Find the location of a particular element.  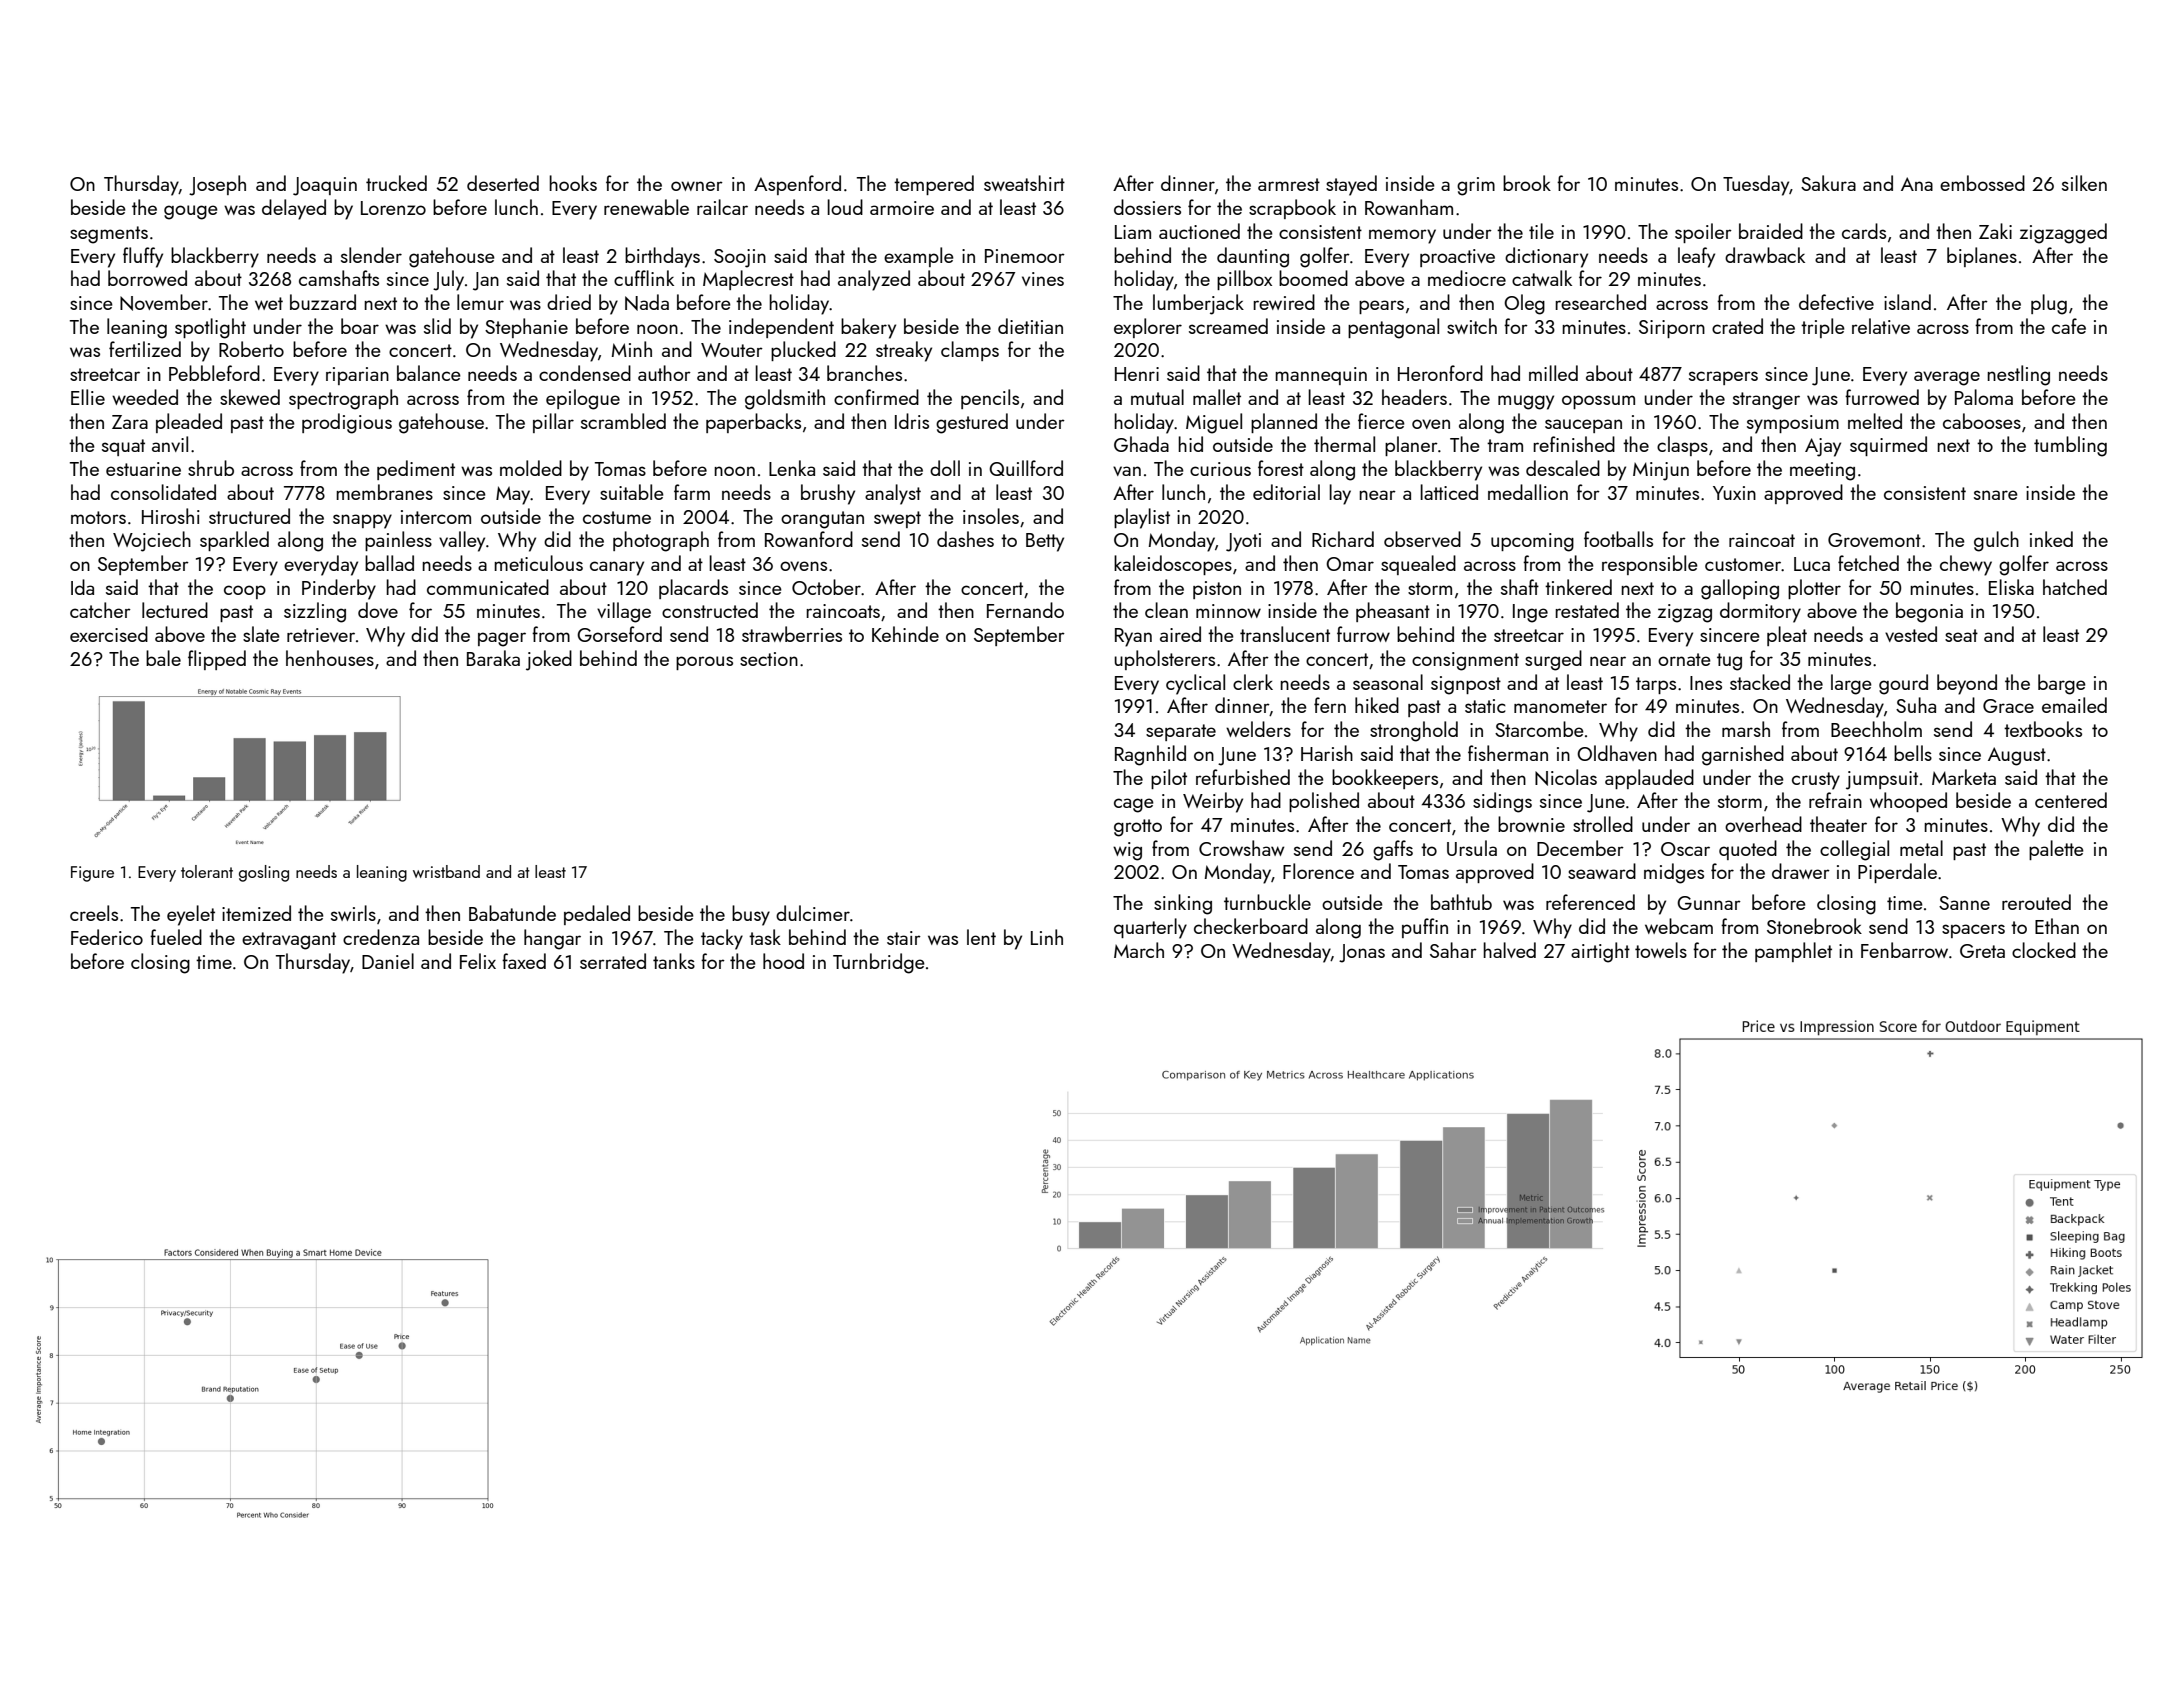

upcoming is located at coordinates (1532, 542).
